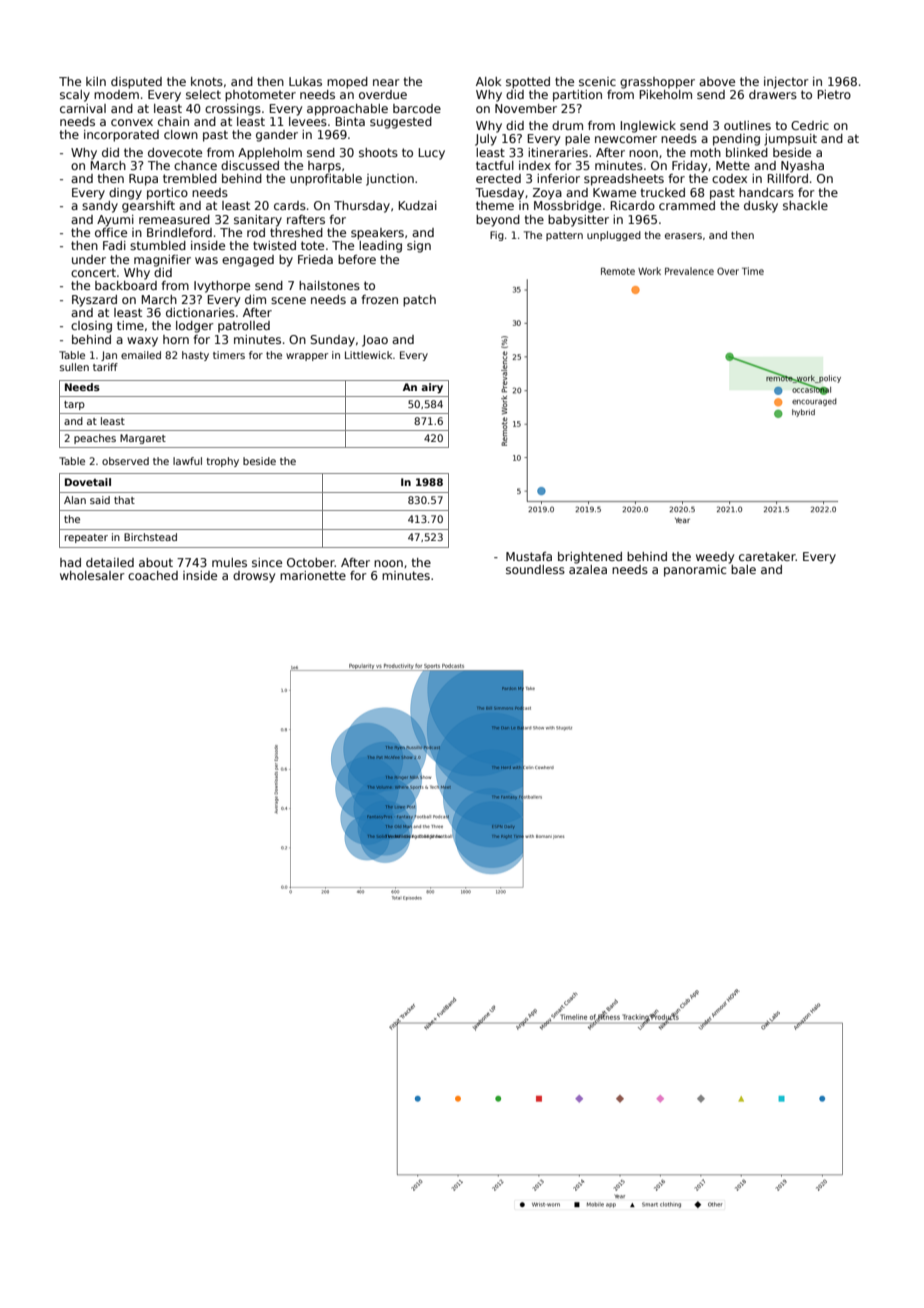 This page has height=1308, width=924. What do you see at coordinates (419, 301) in the page?
I see `patch` at bounding box center [419, 301].
